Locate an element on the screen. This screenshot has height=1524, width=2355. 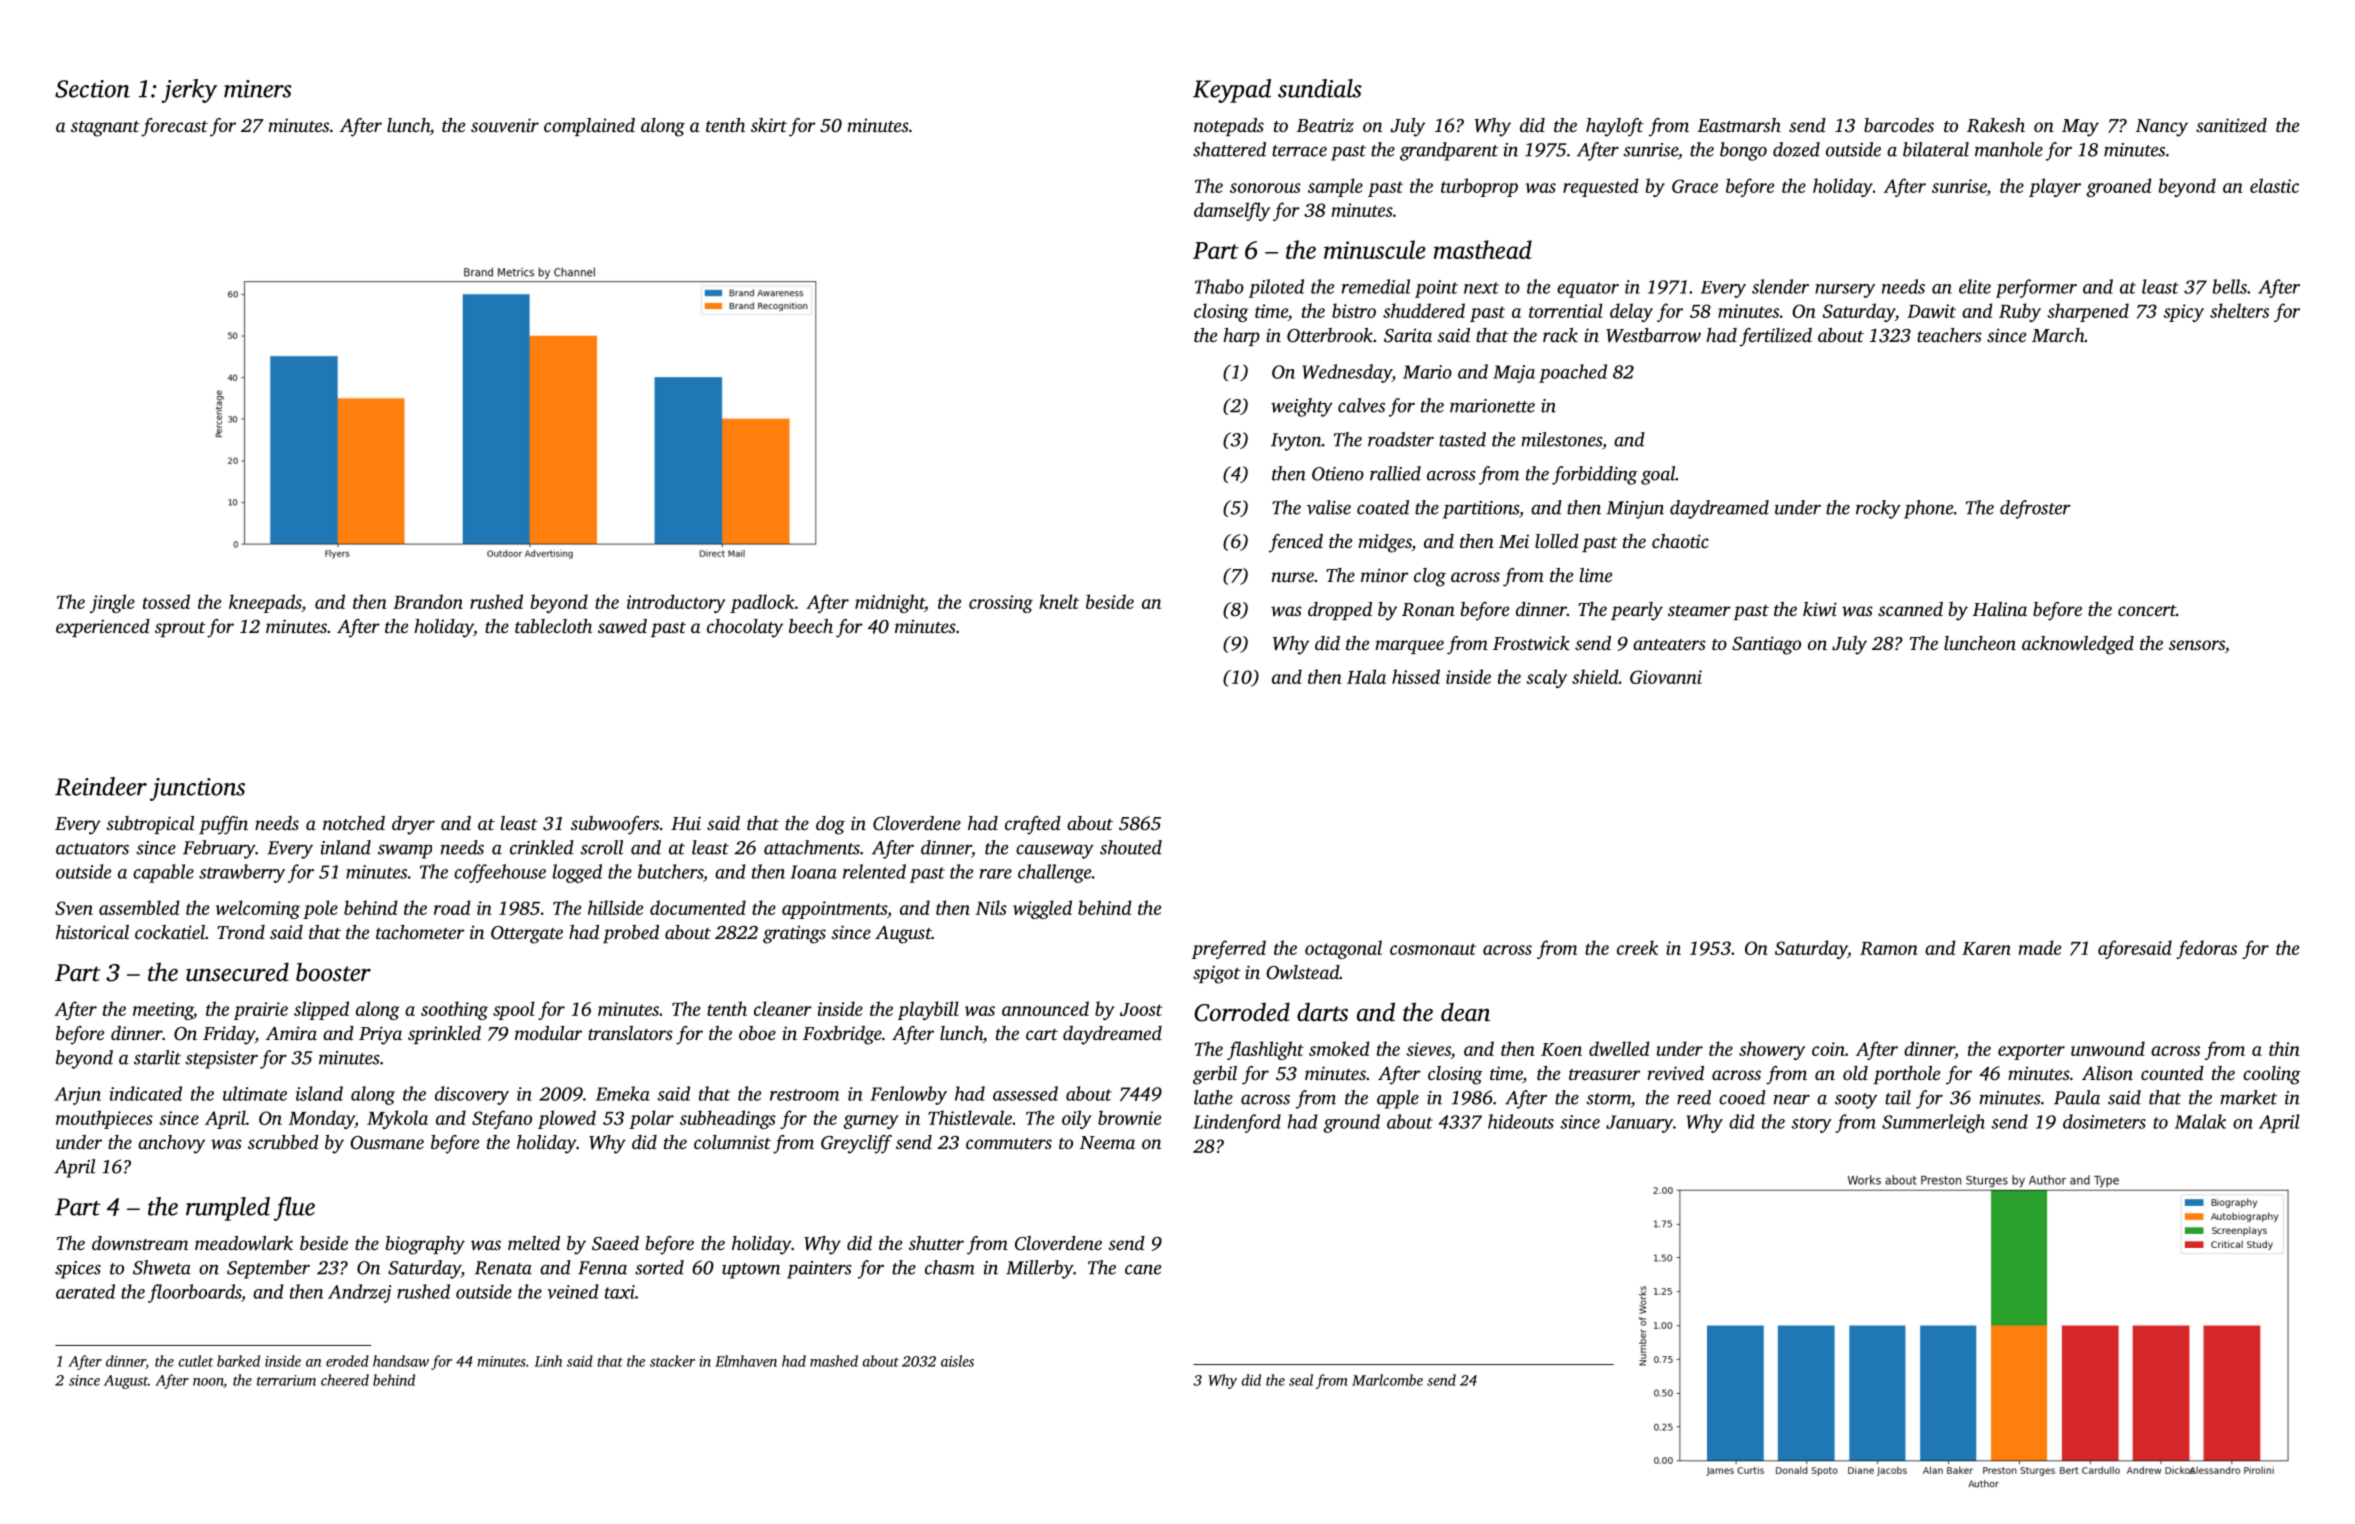
miners is located at coordinates (258, 89).
